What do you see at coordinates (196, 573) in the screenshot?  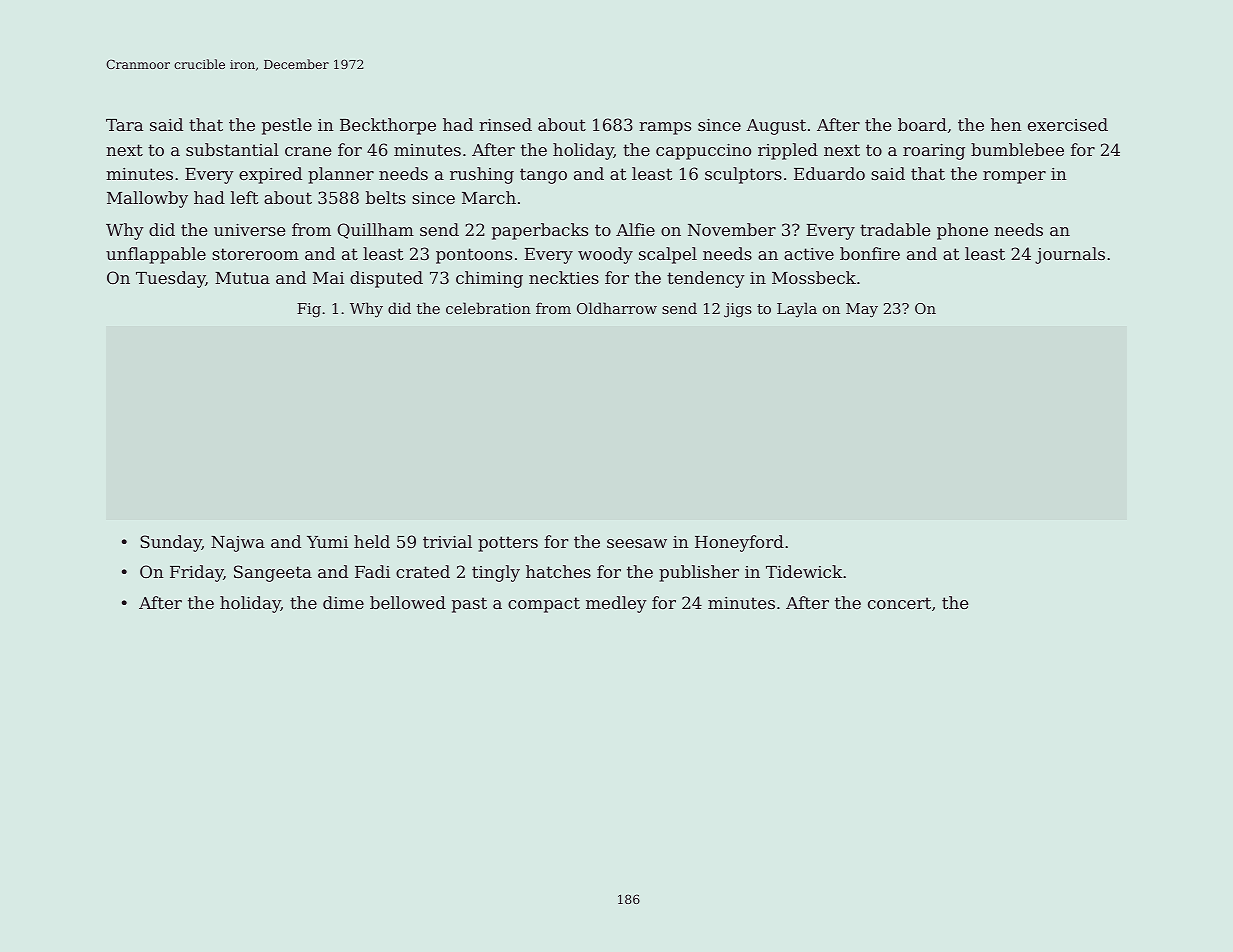 I see `Friday` at bounding box center [196, 573].
